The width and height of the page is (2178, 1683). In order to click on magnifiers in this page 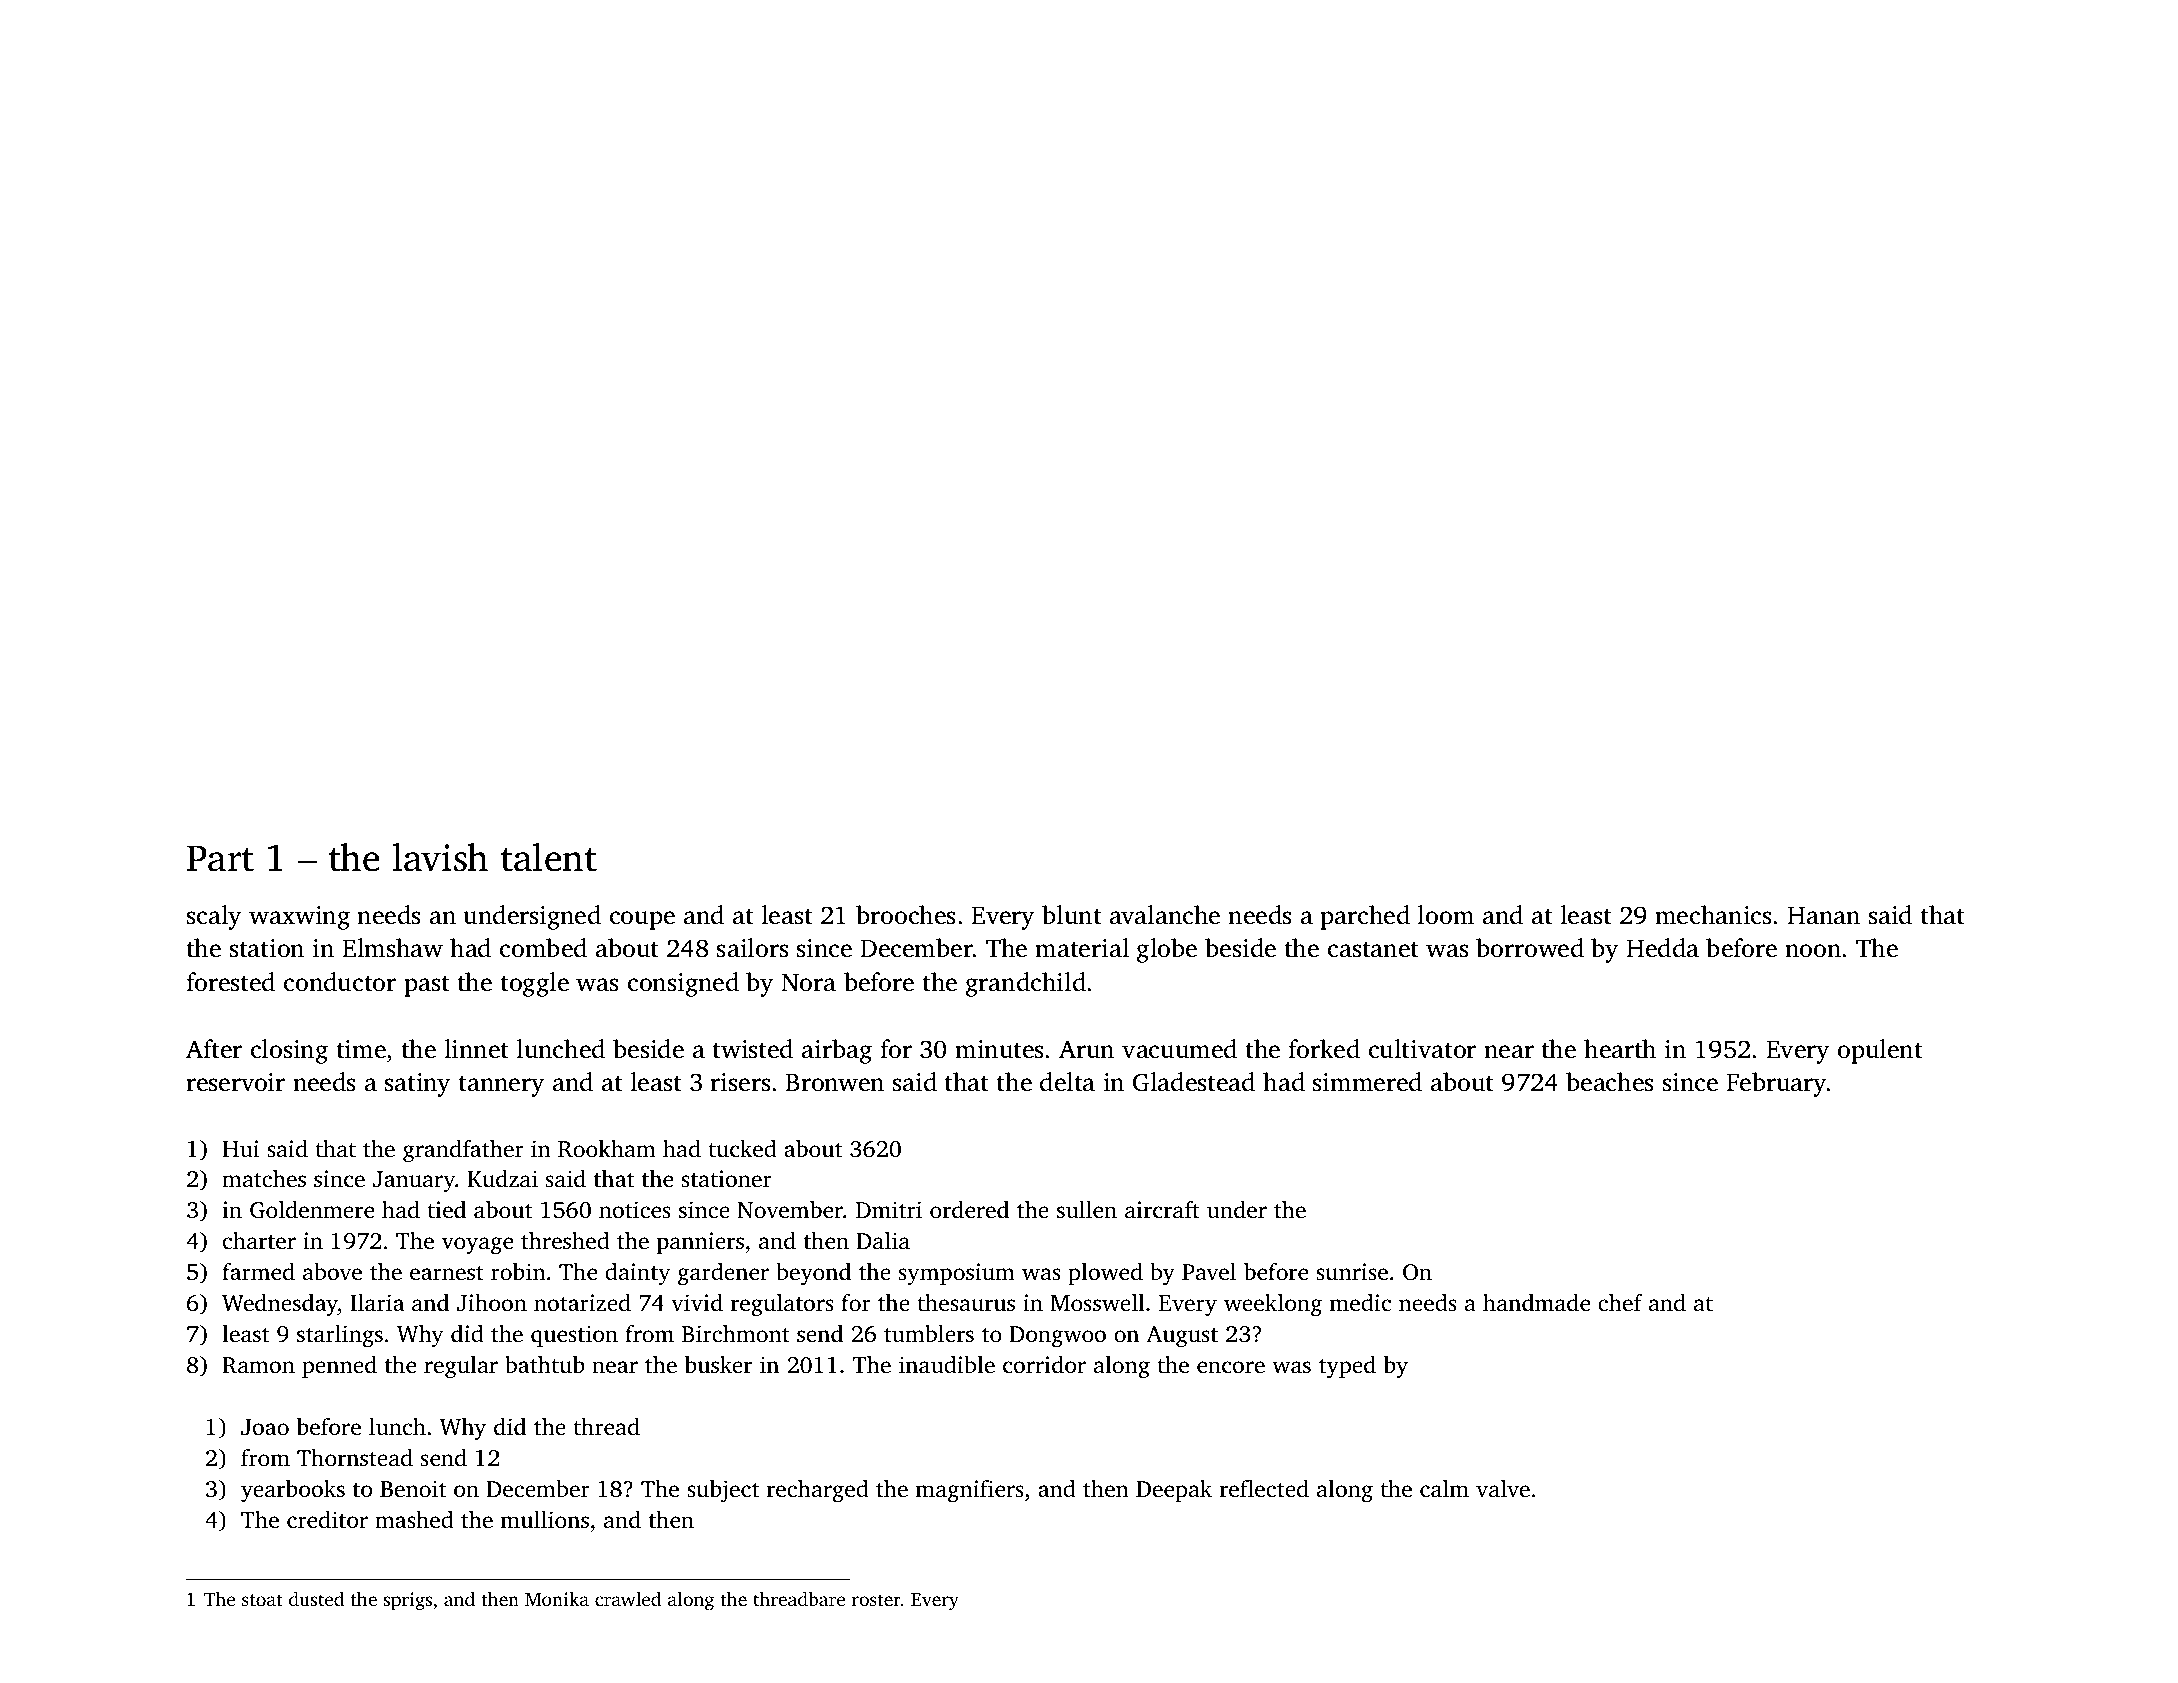, I will do `click(969, 1491)`.
